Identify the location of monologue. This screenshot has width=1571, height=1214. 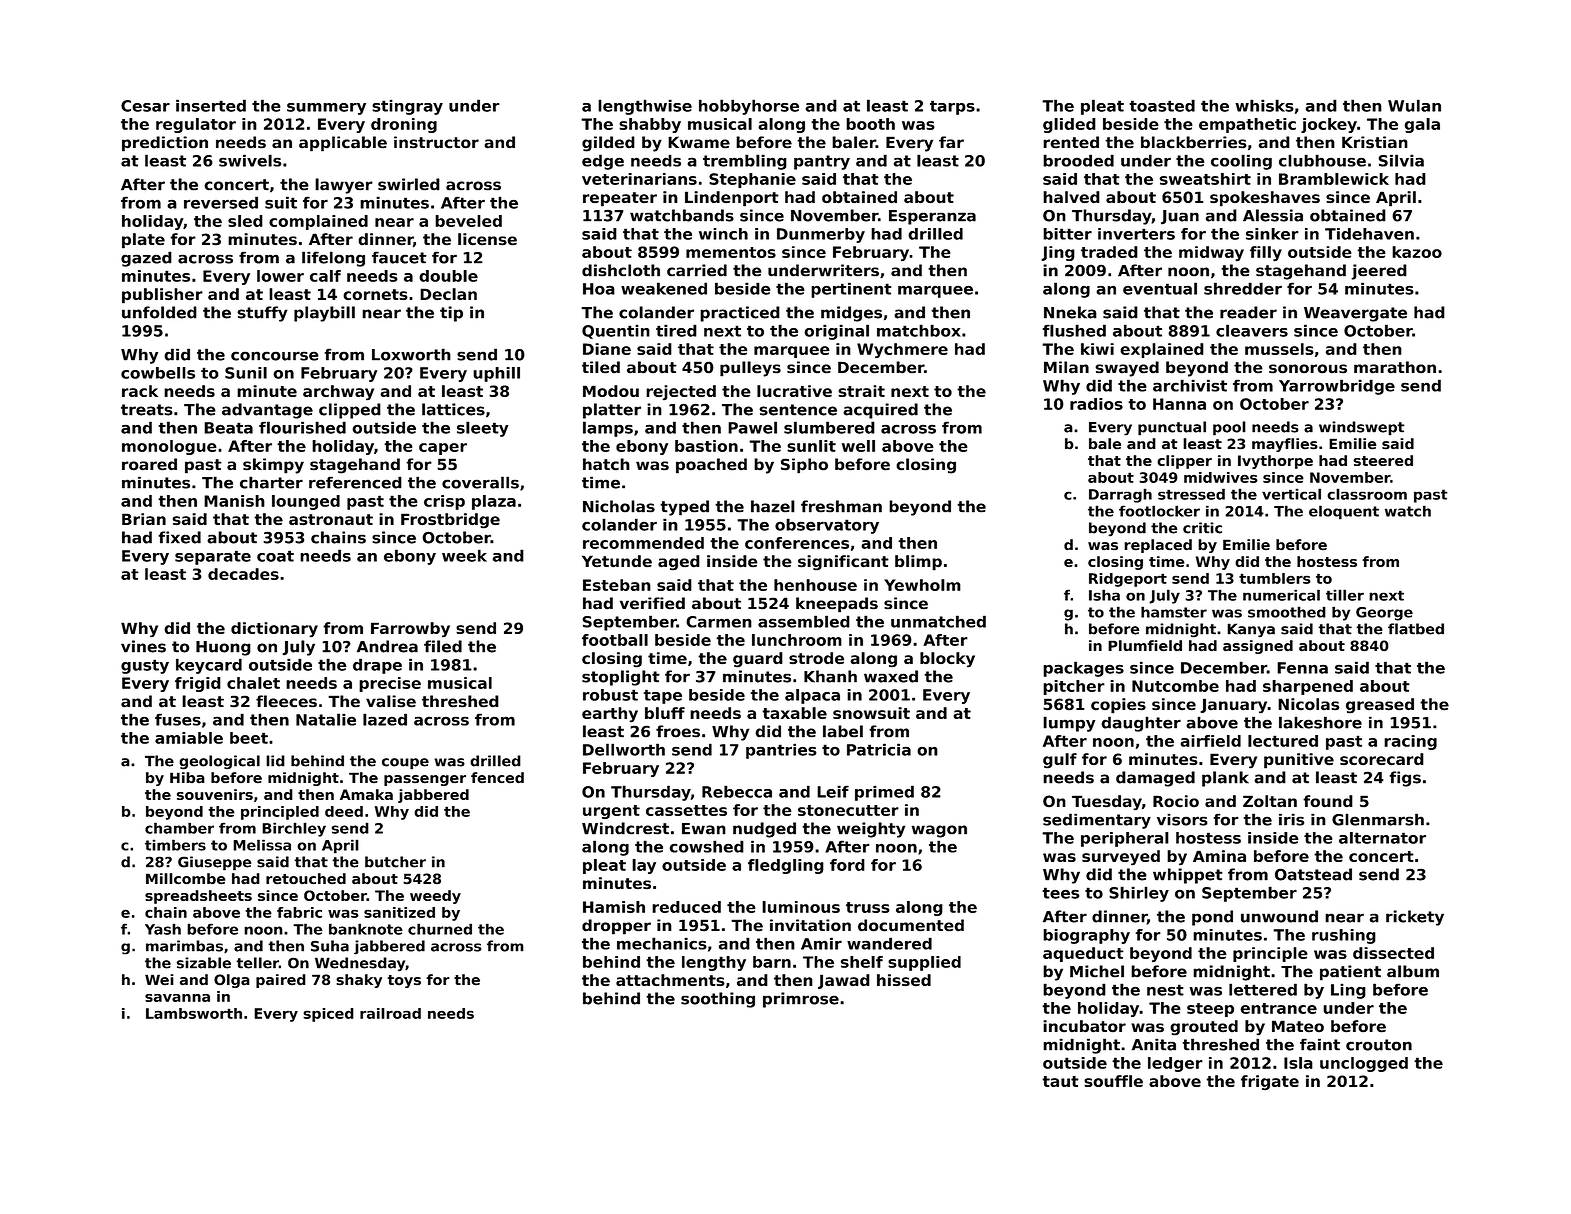
(169, 447).
